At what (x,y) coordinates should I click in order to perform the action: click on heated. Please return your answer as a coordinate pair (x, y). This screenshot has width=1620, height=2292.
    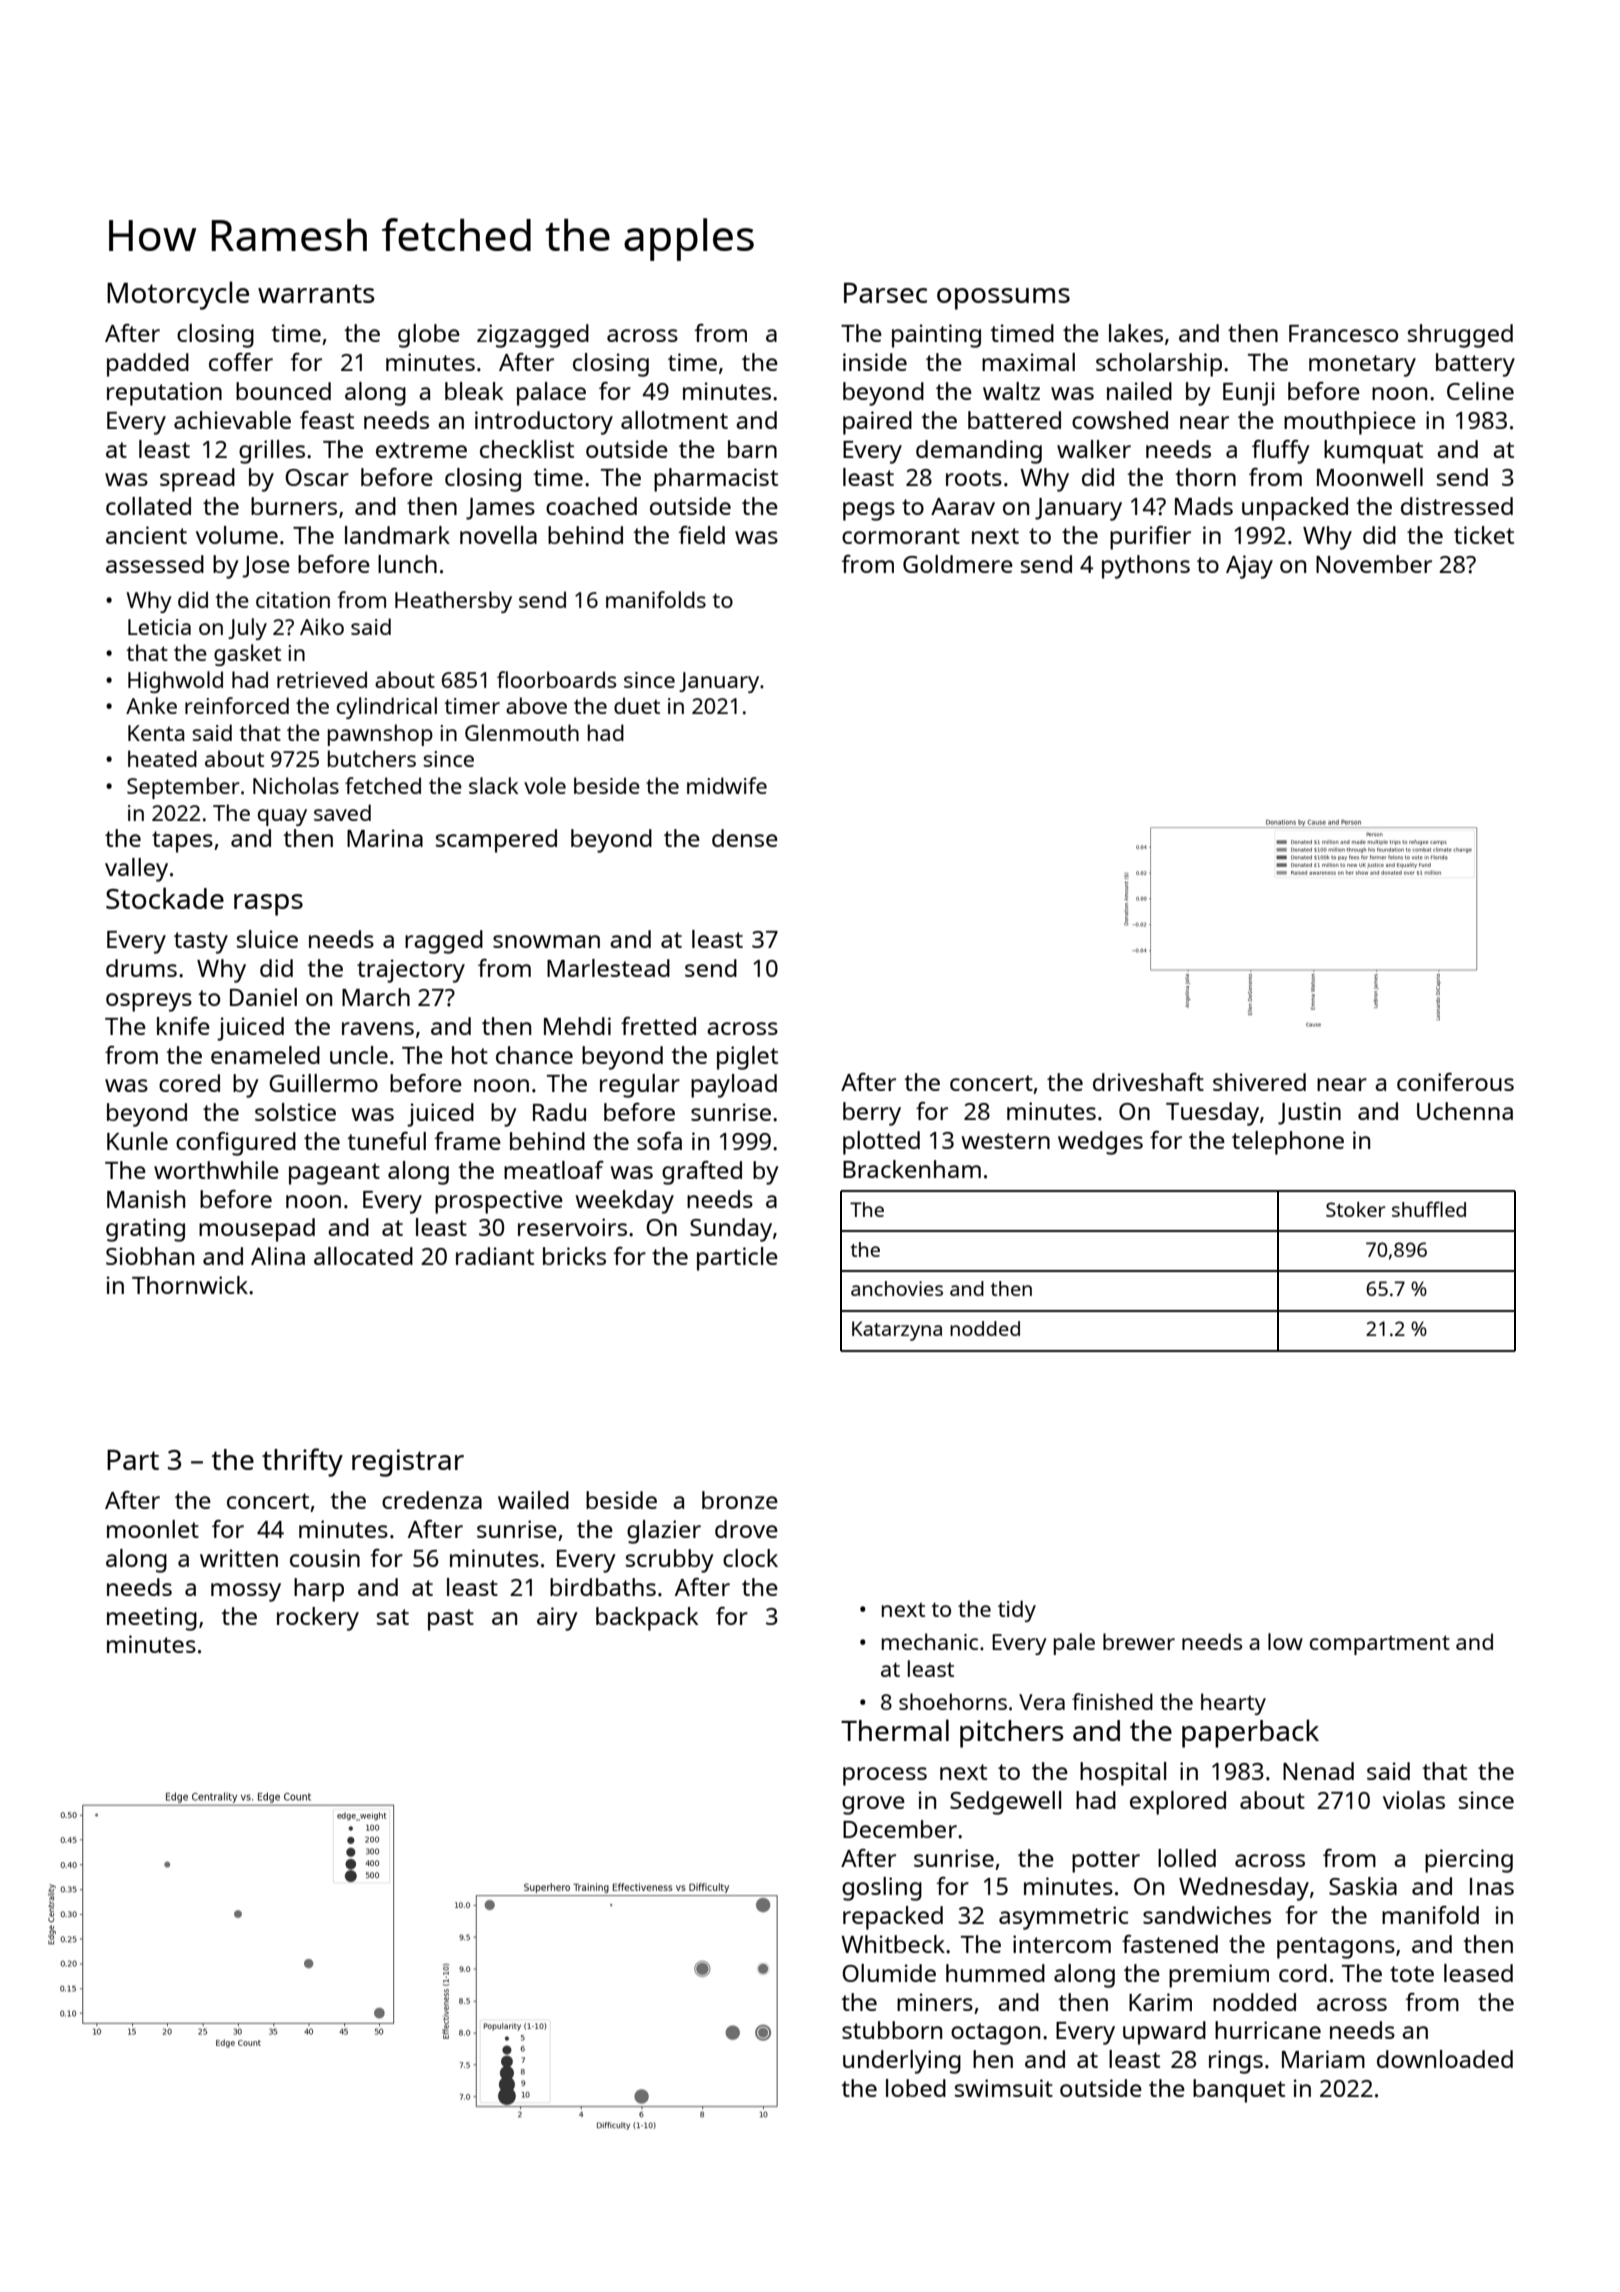
    Looking at the image, I should click on (162, 758).
